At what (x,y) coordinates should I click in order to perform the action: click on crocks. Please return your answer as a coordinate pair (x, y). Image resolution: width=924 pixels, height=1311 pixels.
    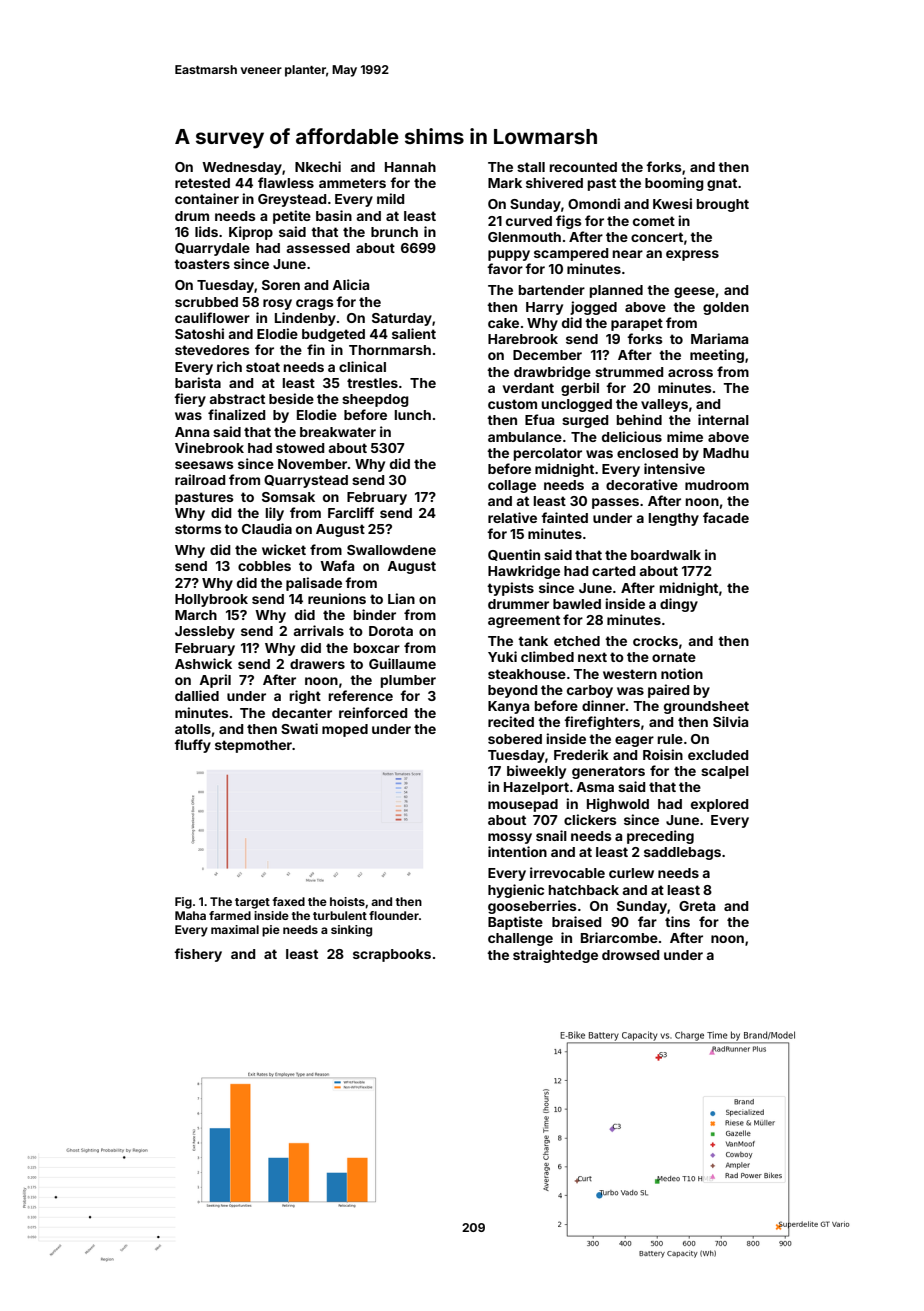
    Looking at the image, I should click on (655, 641).
